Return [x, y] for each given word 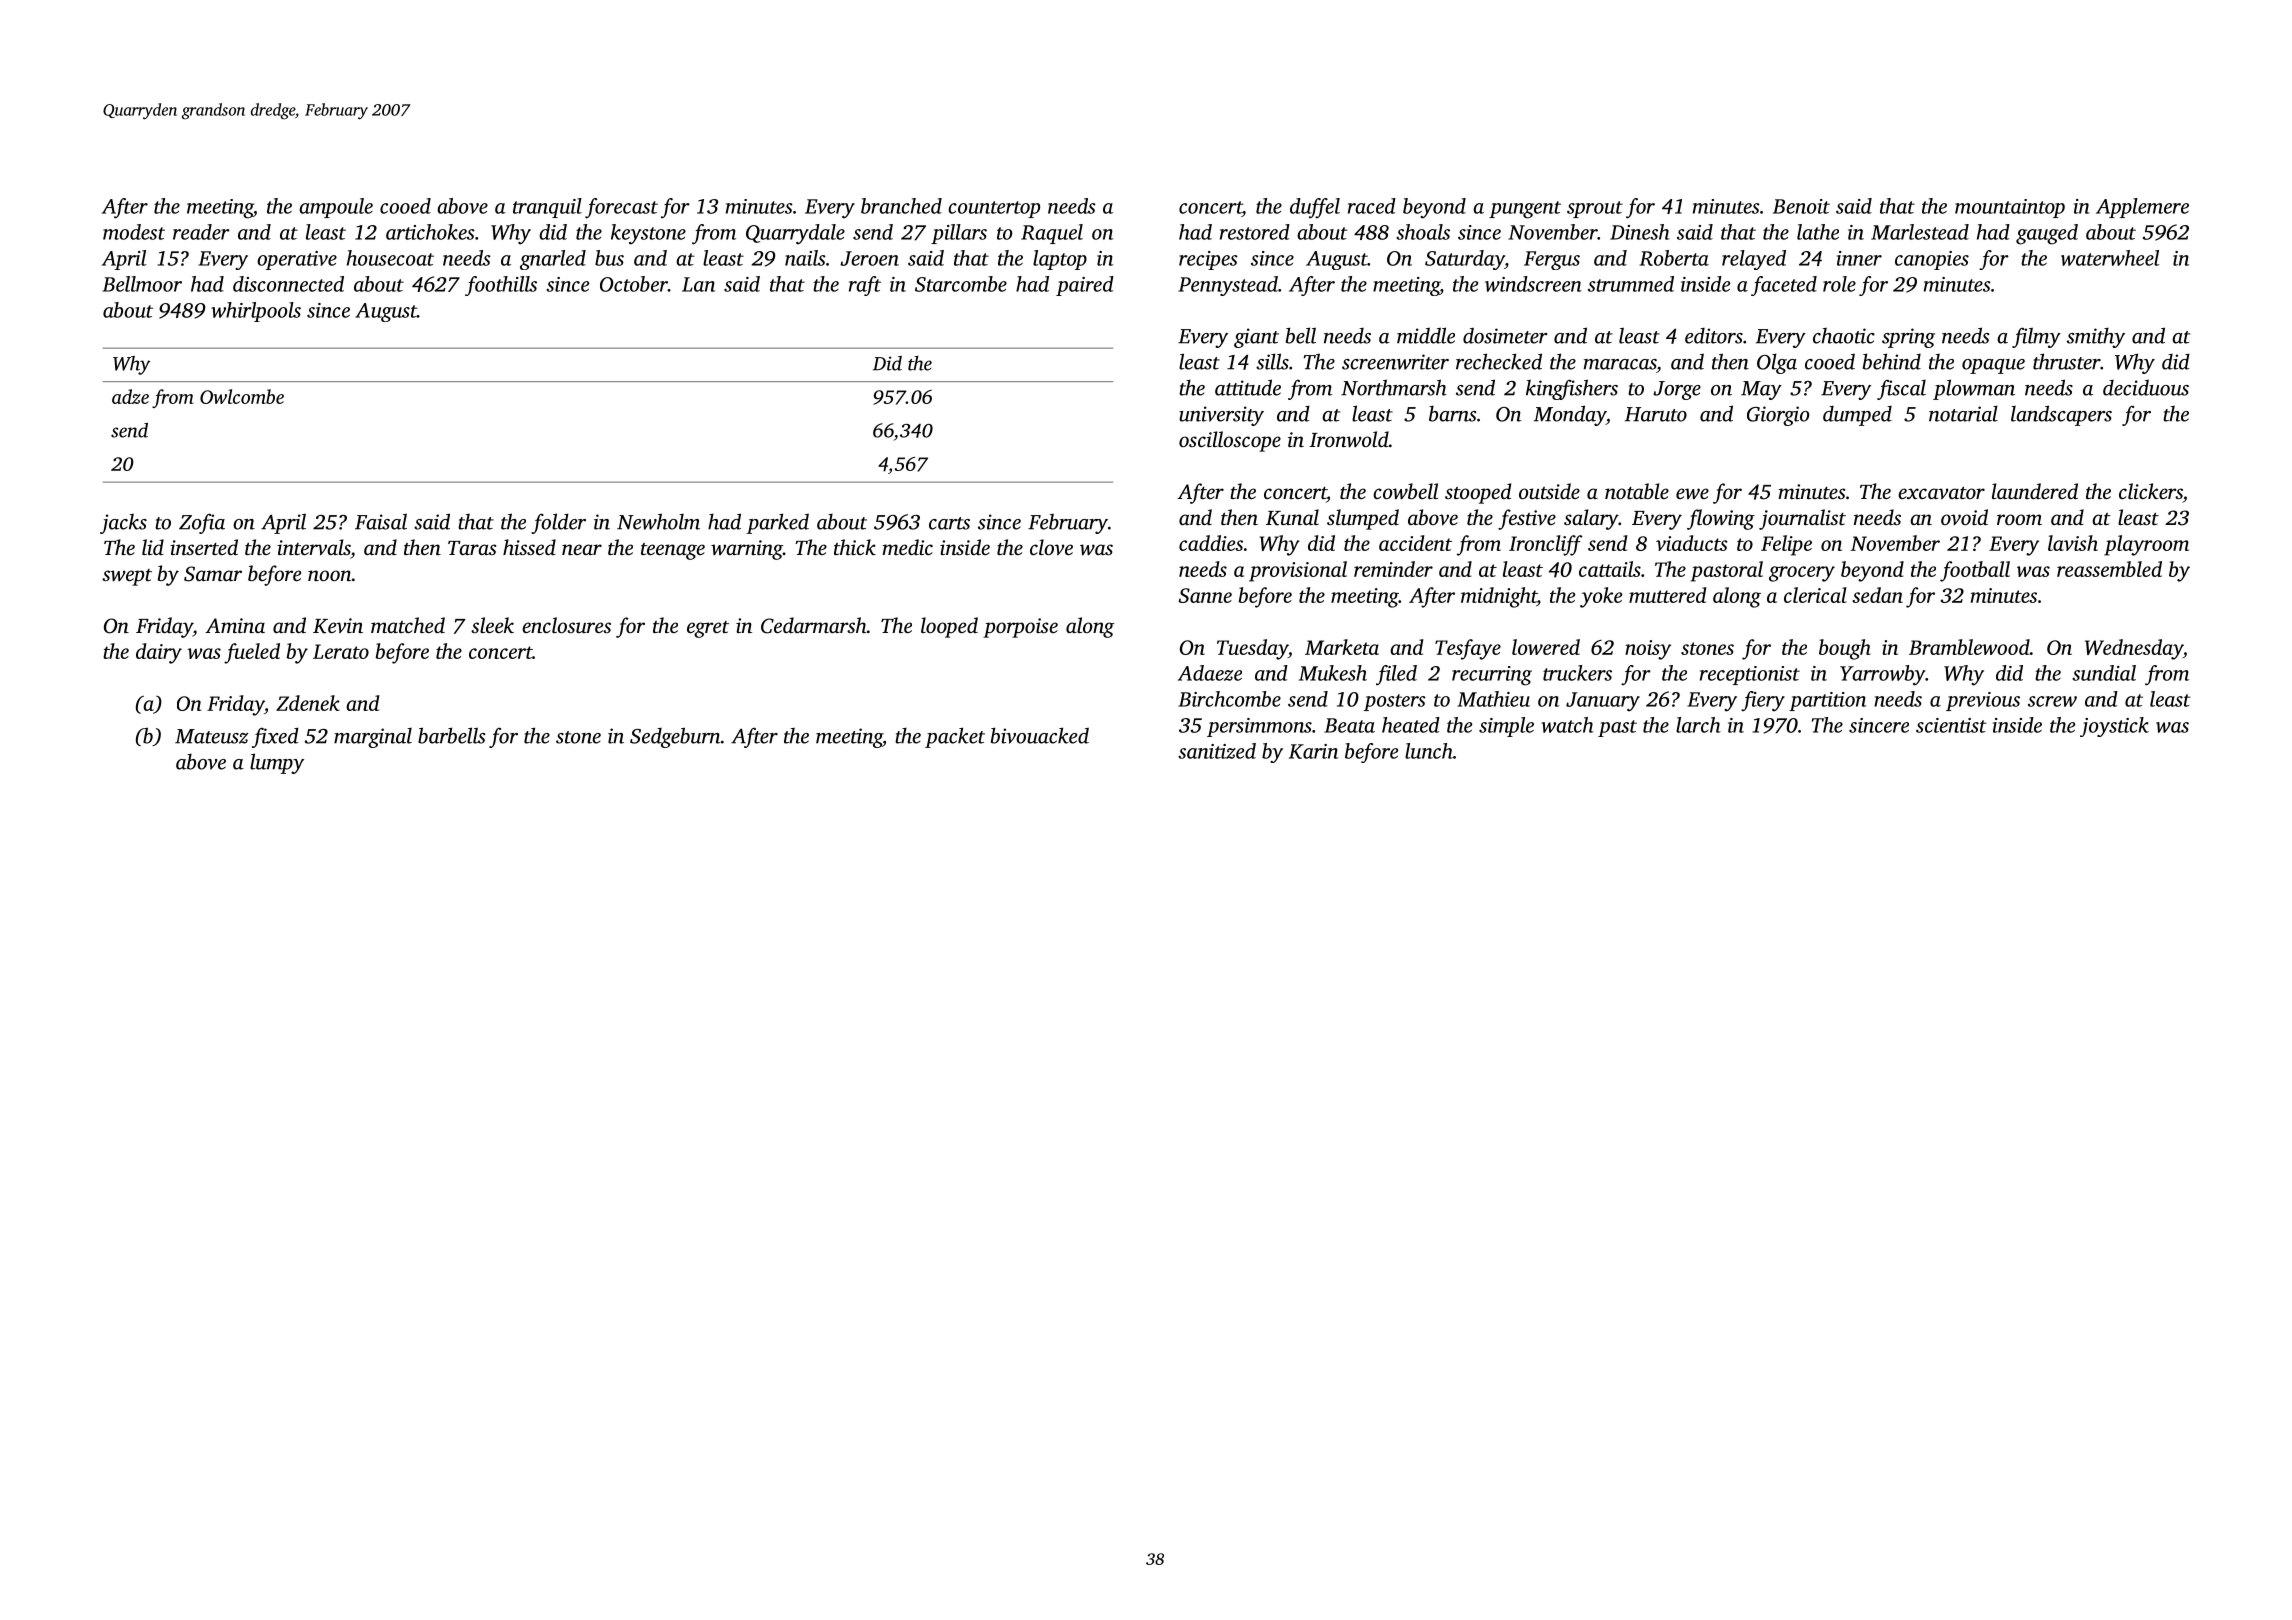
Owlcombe [242, 396]
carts [949, 523]
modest [134, 232]
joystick [2114, 727]
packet [955, 737]
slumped [1363, 519]
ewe [1692, 494]
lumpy [277, 763]
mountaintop [2010, 208]
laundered [2035, 491]
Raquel [1052, 234]
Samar [213, 574]
